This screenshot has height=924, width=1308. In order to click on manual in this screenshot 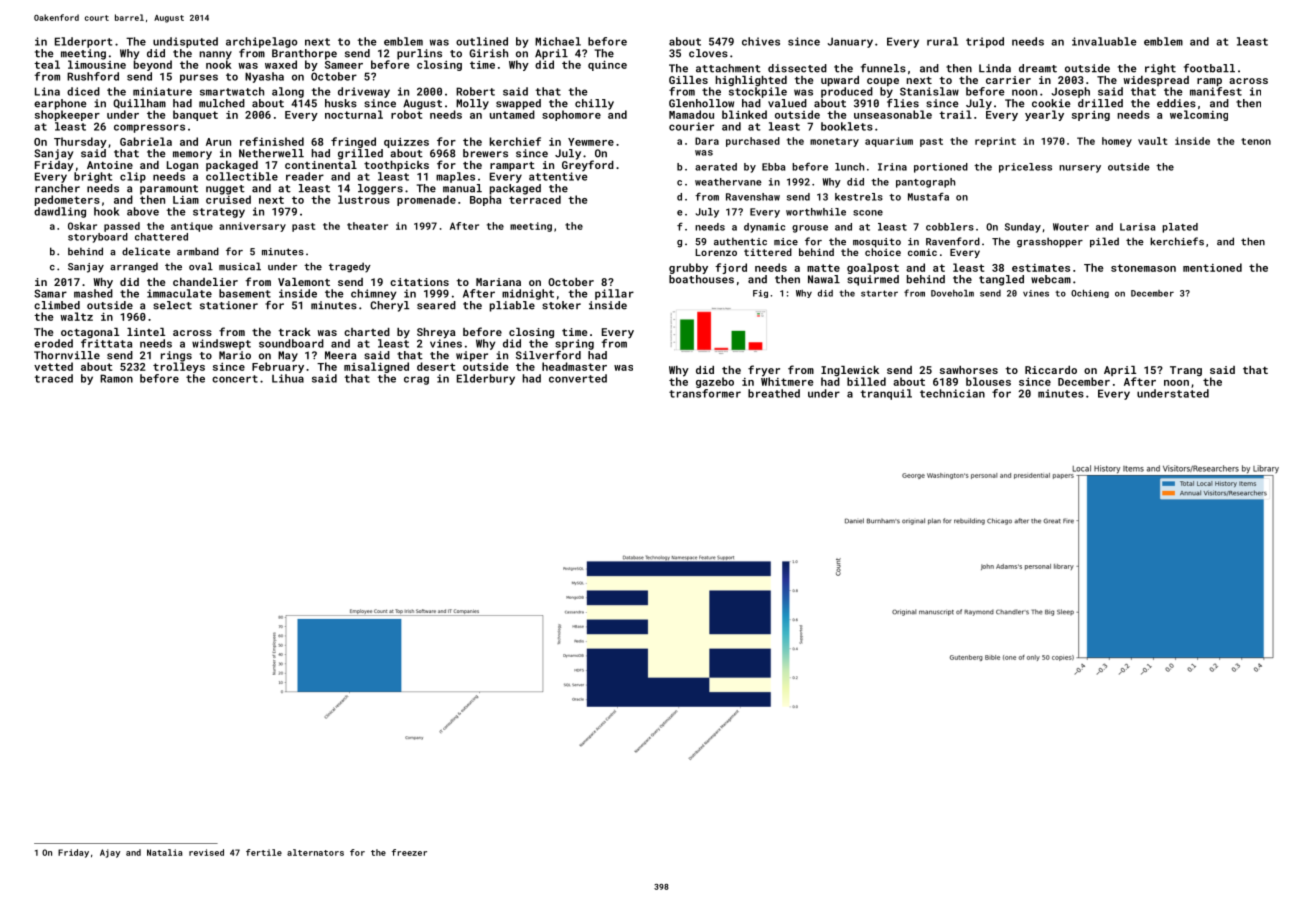, I will do `click(462, 188)`.
